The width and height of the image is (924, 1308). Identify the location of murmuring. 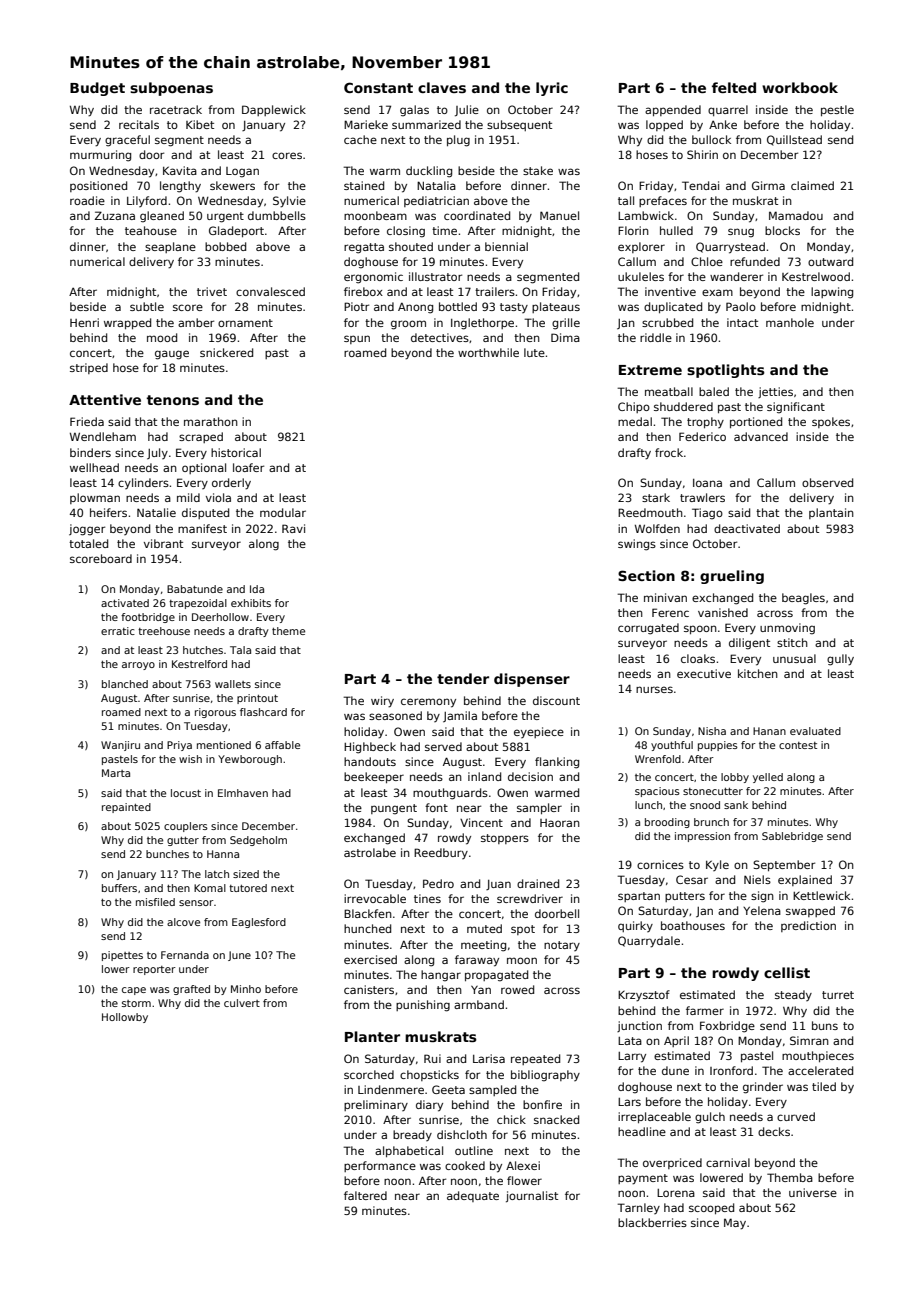
(100, 156).
